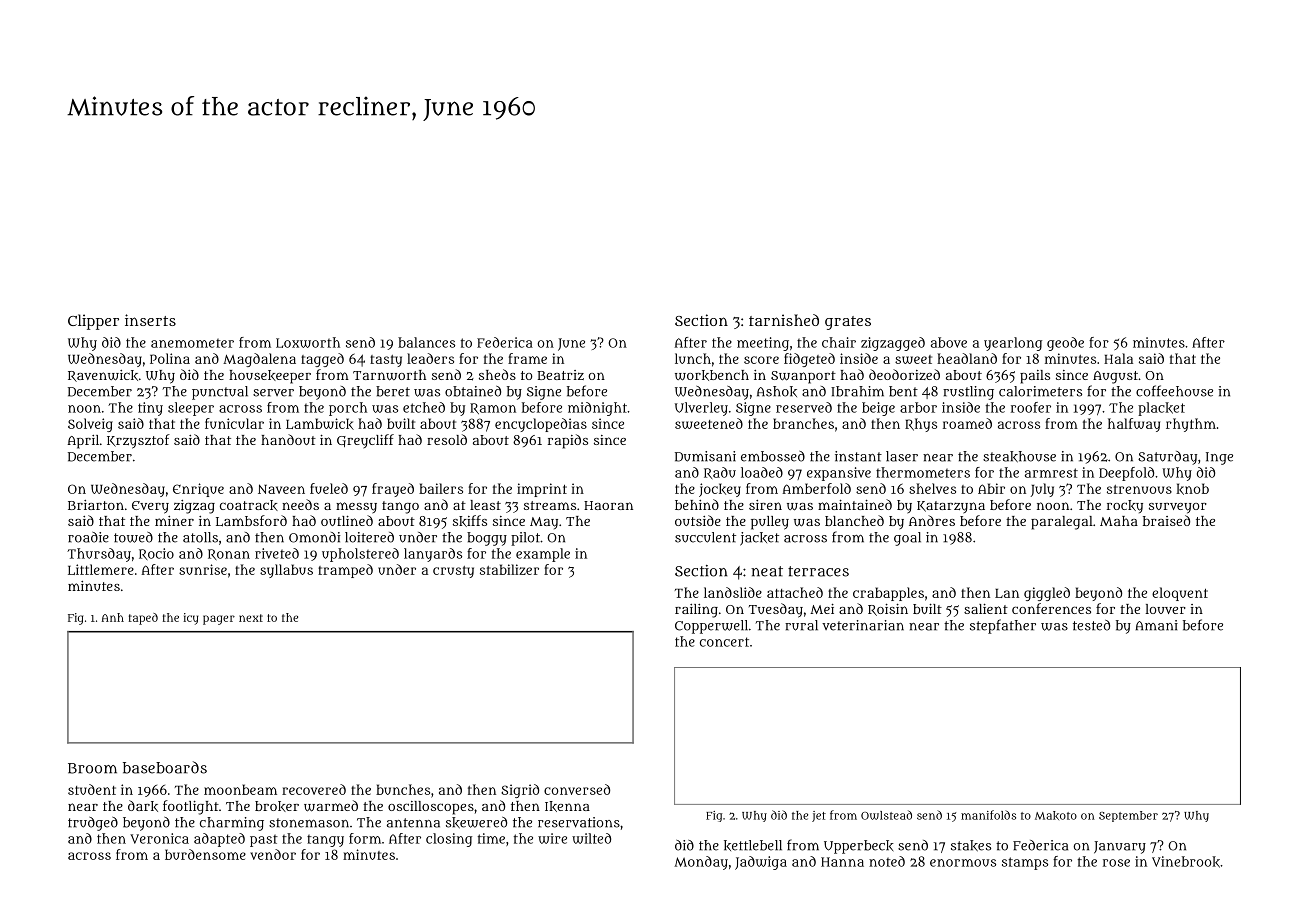 This screenshot has width=1308, height=924. What do you see at coordinates (1157, 625) in the screenshot?
I see `Amani` at bounding box center [1157, 625].
